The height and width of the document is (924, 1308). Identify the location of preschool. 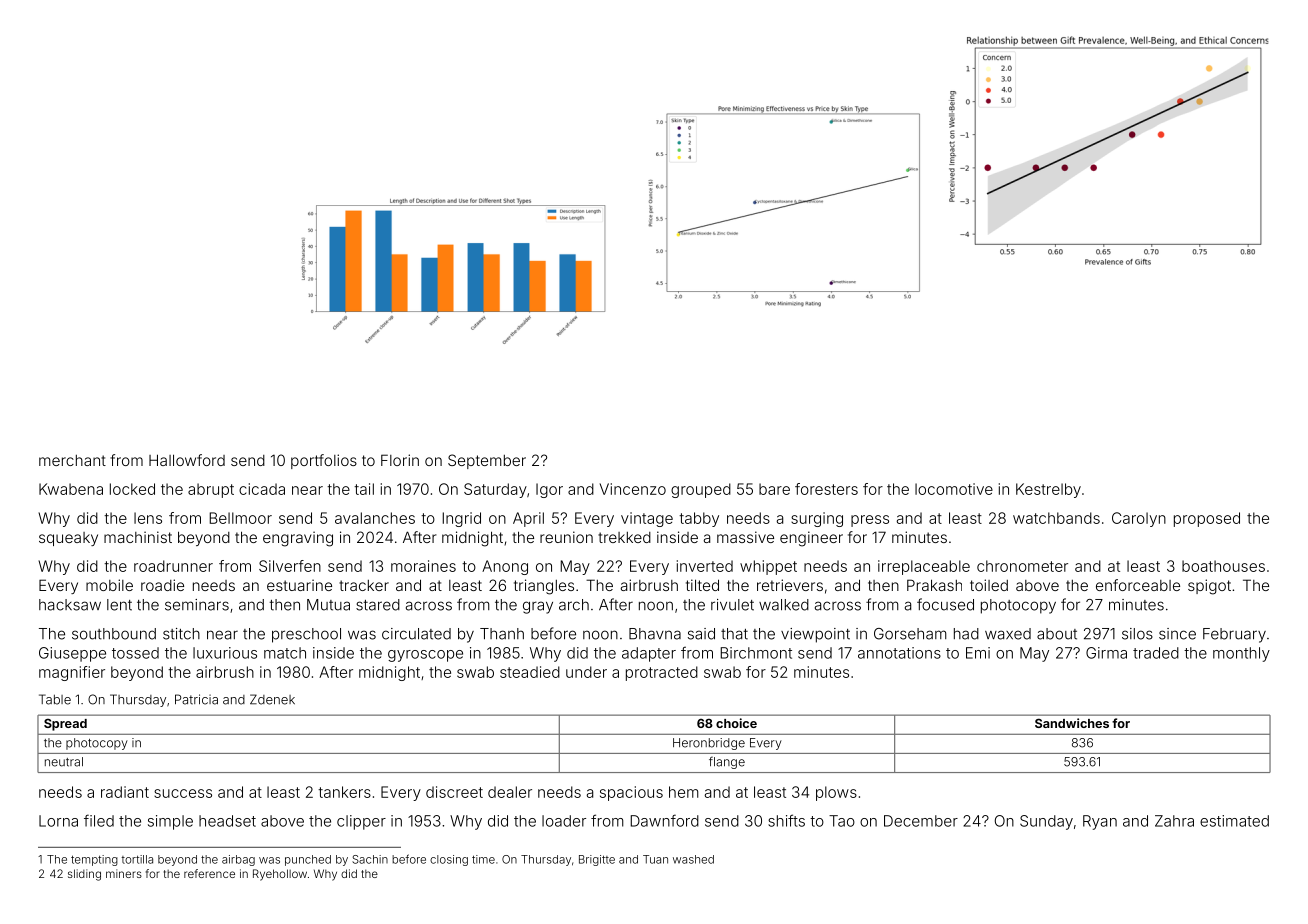
(306, 635).
